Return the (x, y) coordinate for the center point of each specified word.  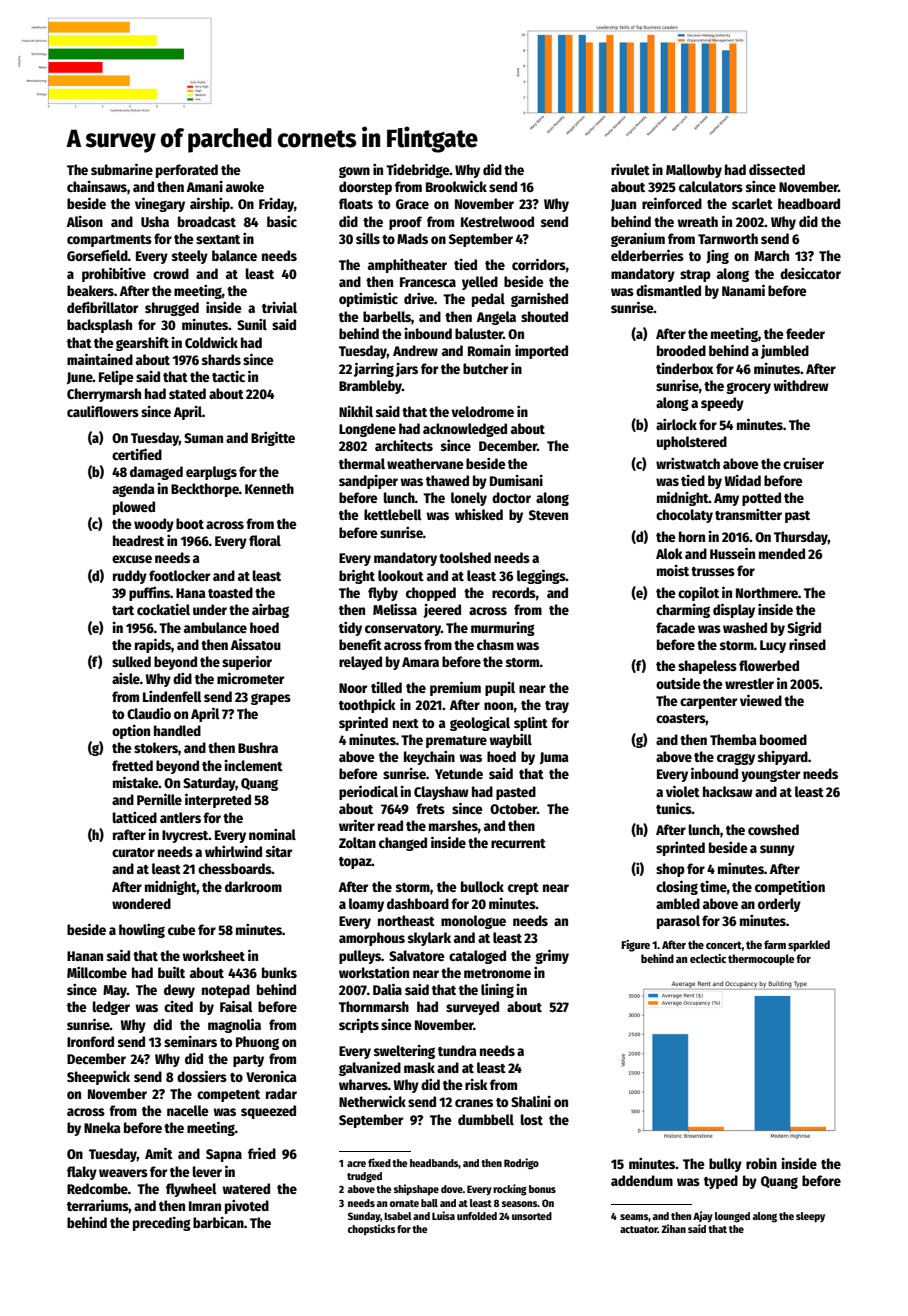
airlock (676, 424)
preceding (162, 1224)
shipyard (783, 758)
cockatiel (163, 609)
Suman (203, 438)
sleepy (810, 1217)
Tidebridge (418, 170)
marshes (453, 825)
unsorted (532, 1216)
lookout (401, 575)
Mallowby (694, 171)
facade (675, 627)
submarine (122, 169)
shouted (544, 316)
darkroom (253, 886)
